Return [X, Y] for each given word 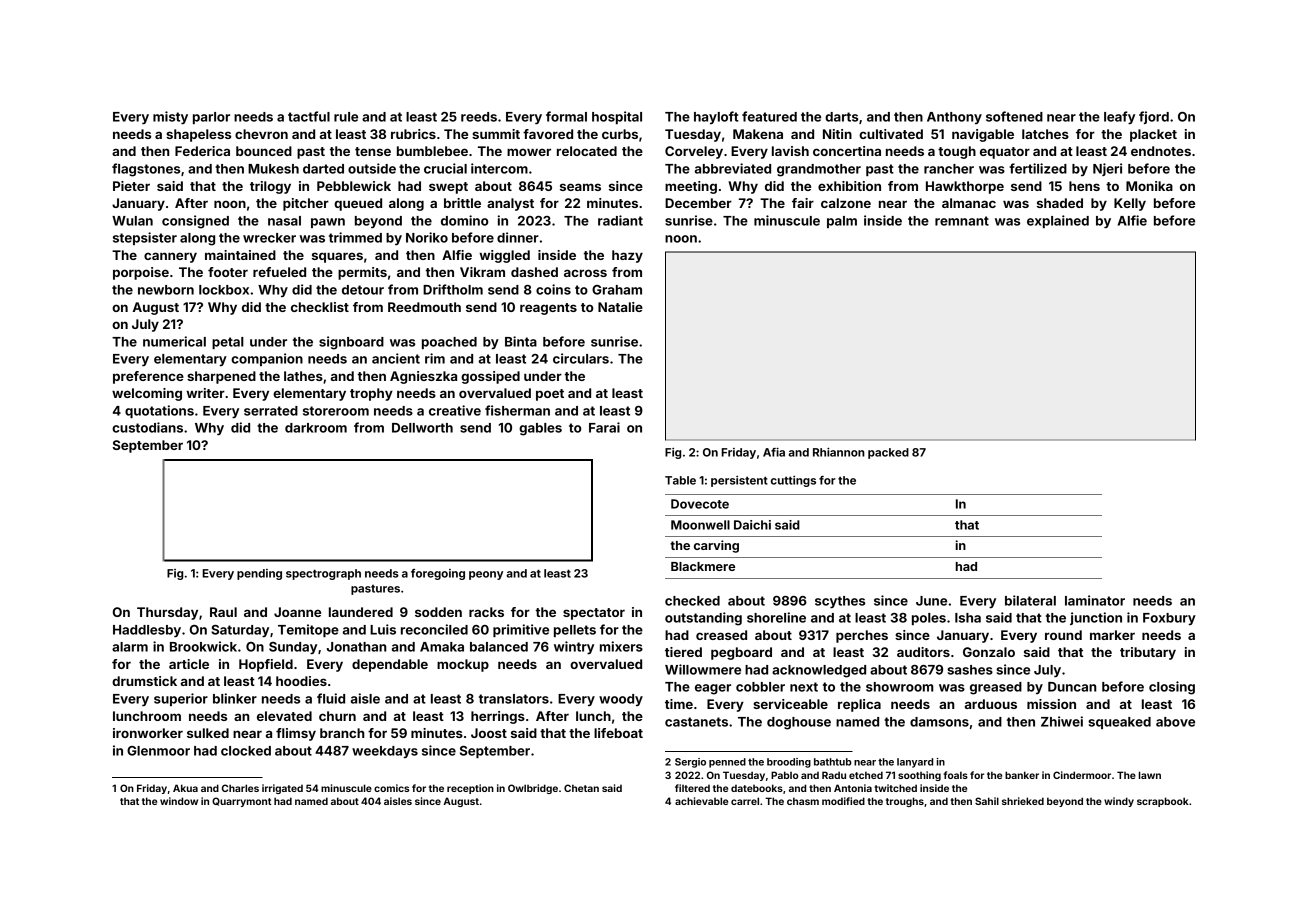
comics [391, 788]
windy [1119, 802]
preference [148, 377]
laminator [1095, 600]
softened [1014, 116]
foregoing [438, 574]
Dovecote [700, 504]
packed [888, 453]
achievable [701, 801]
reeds [479, 117]
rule [346, 117]
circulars [581, 358]
